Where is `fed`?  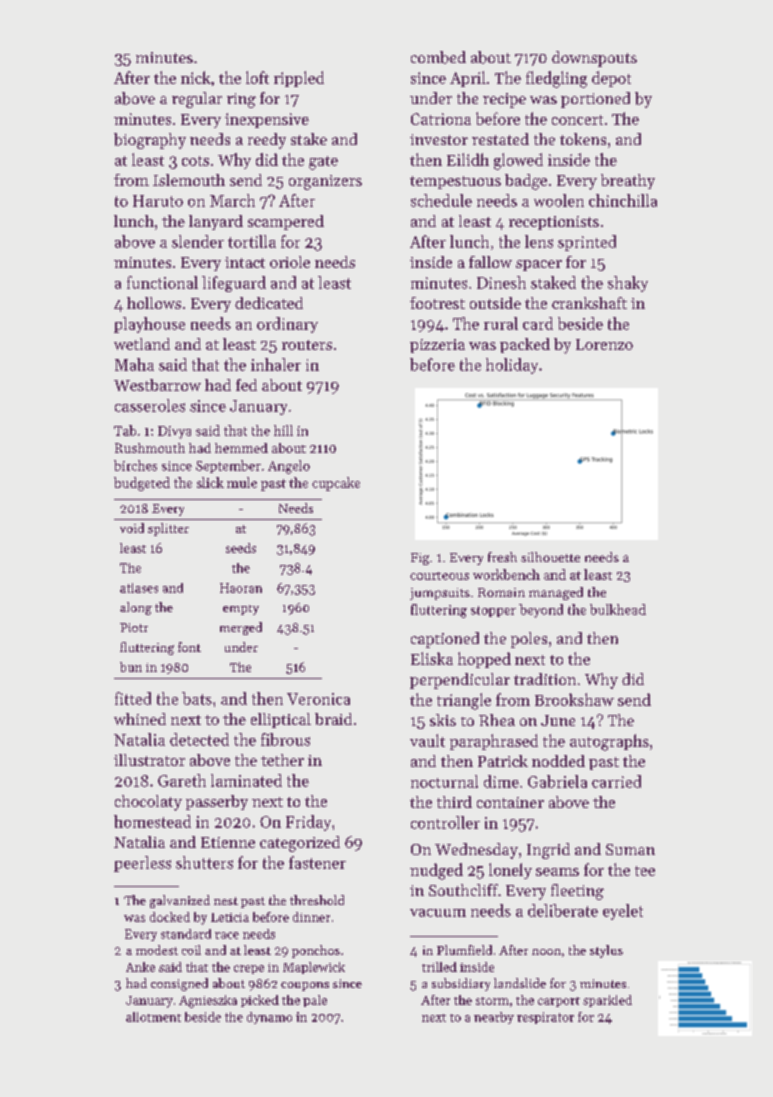 fed is located at coordinates (246, 385).
